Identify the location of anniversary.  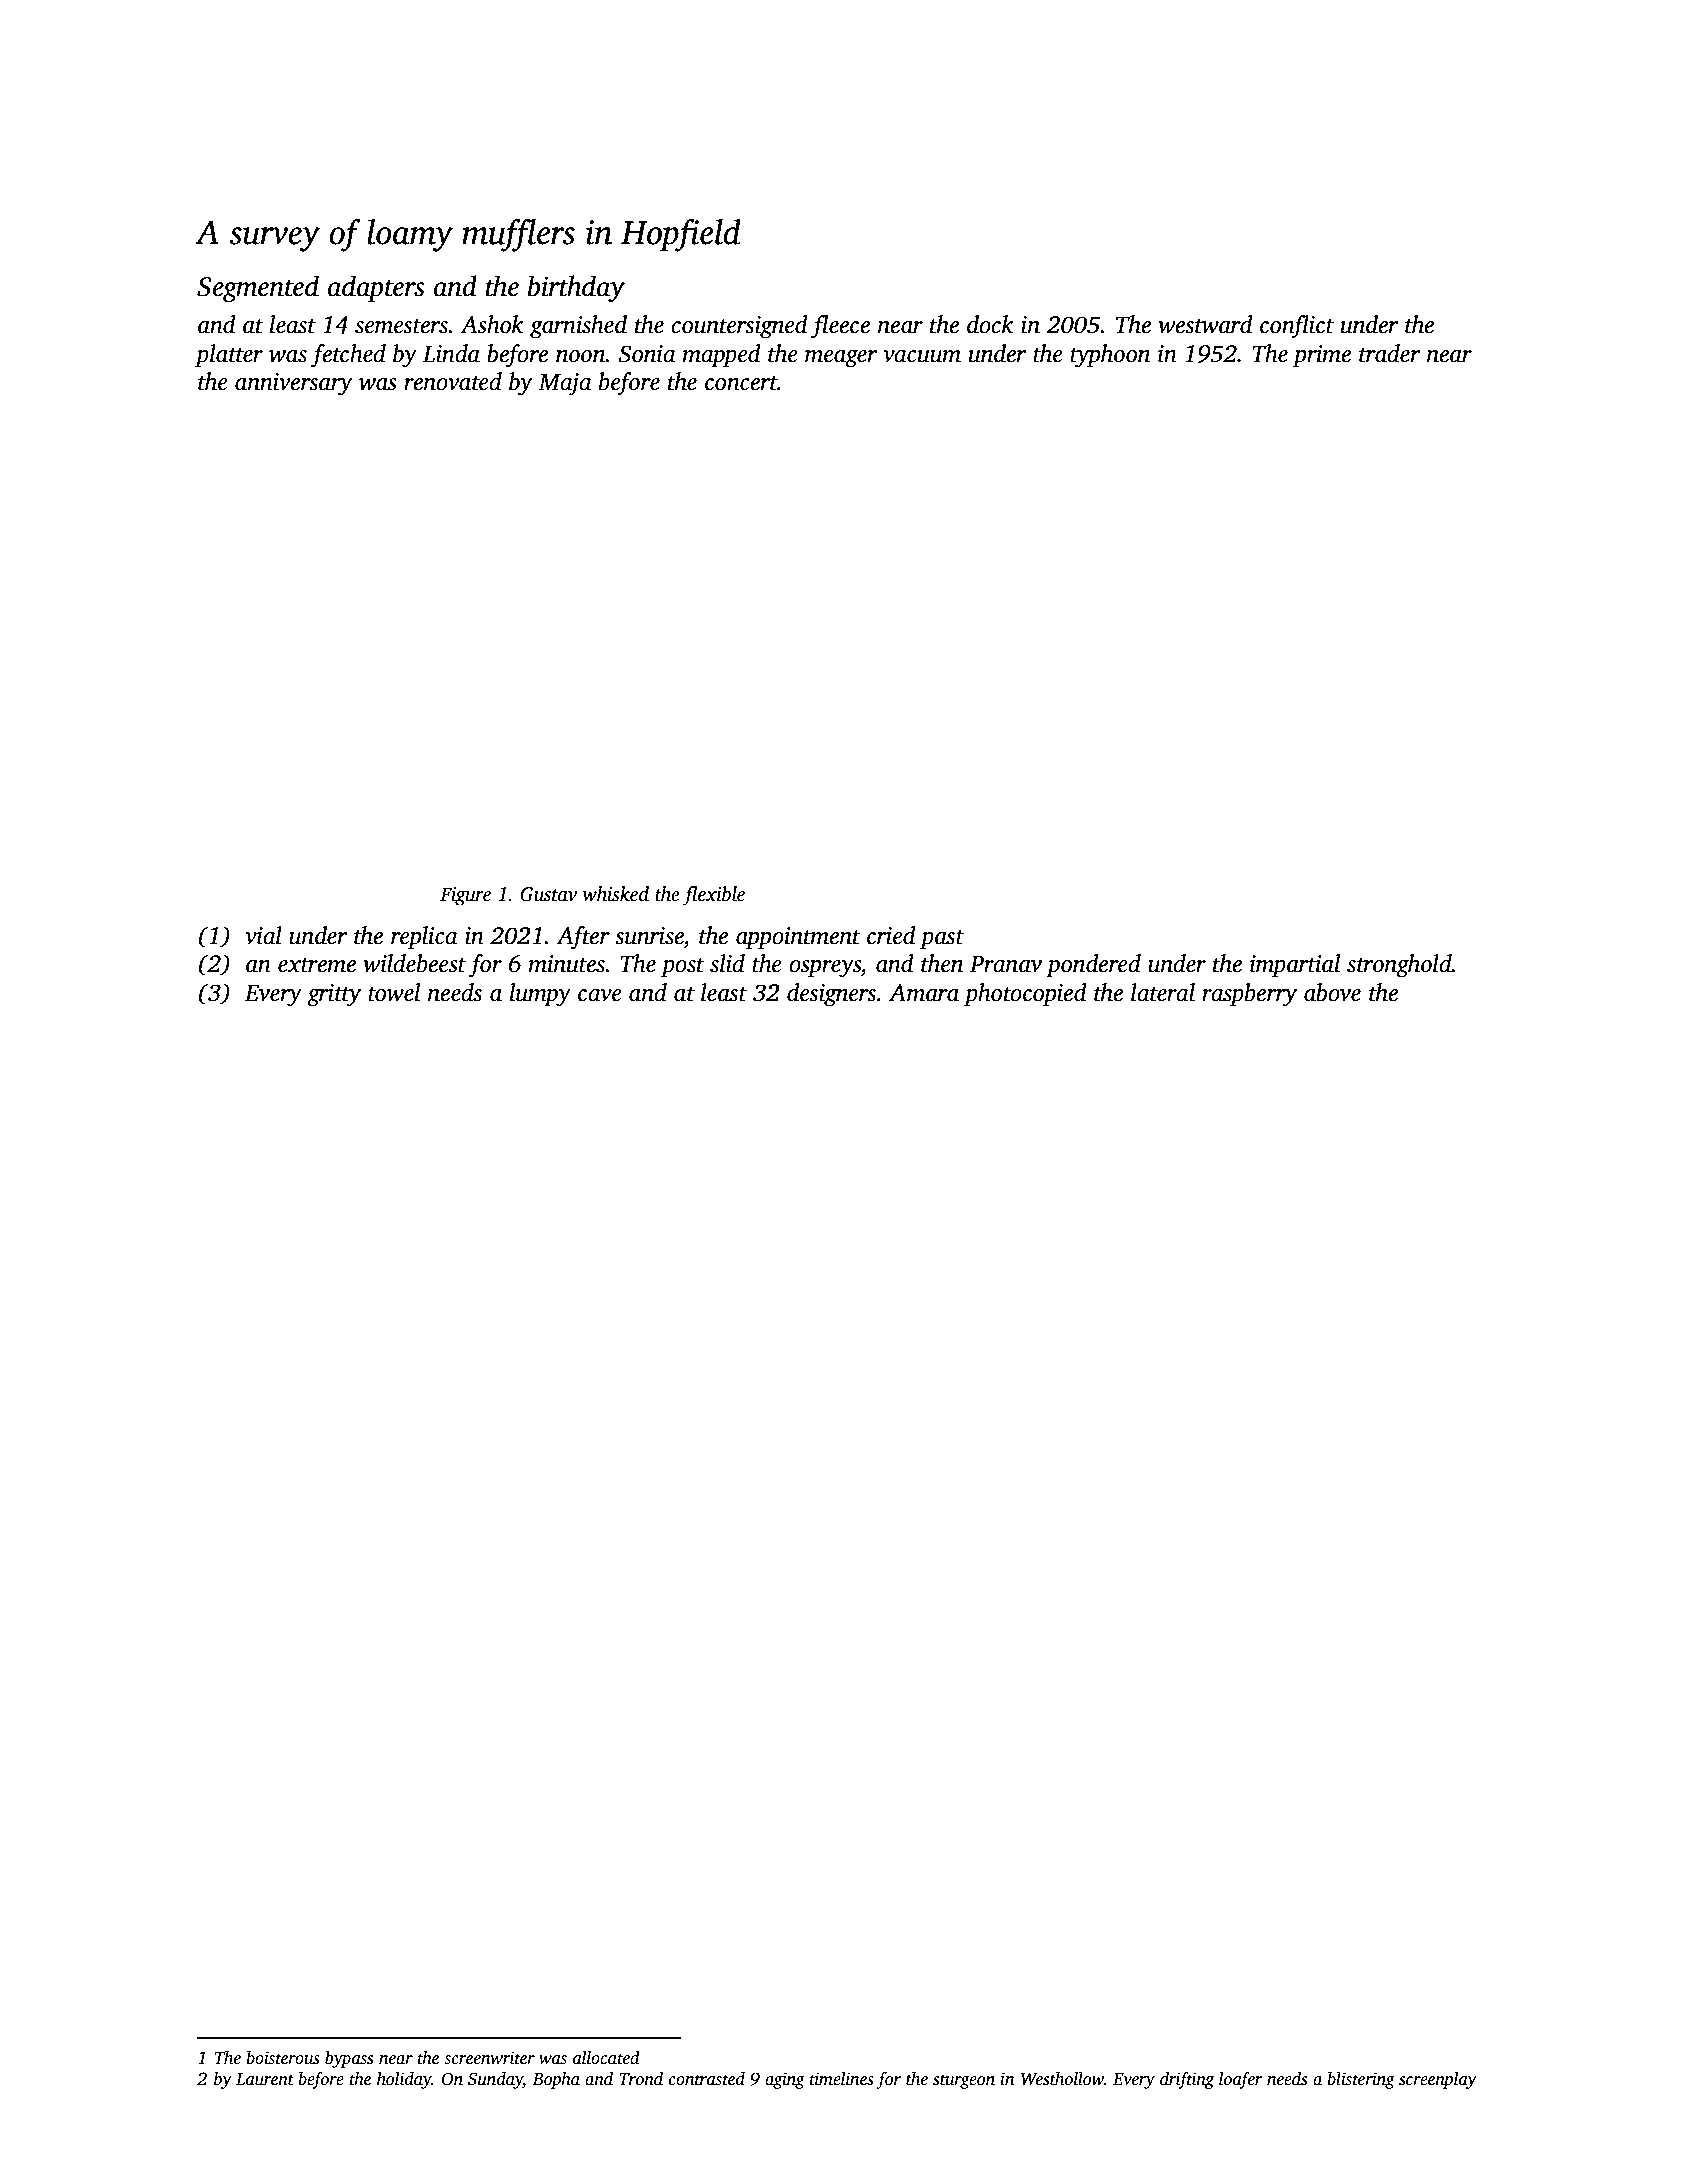
(294, 384).
